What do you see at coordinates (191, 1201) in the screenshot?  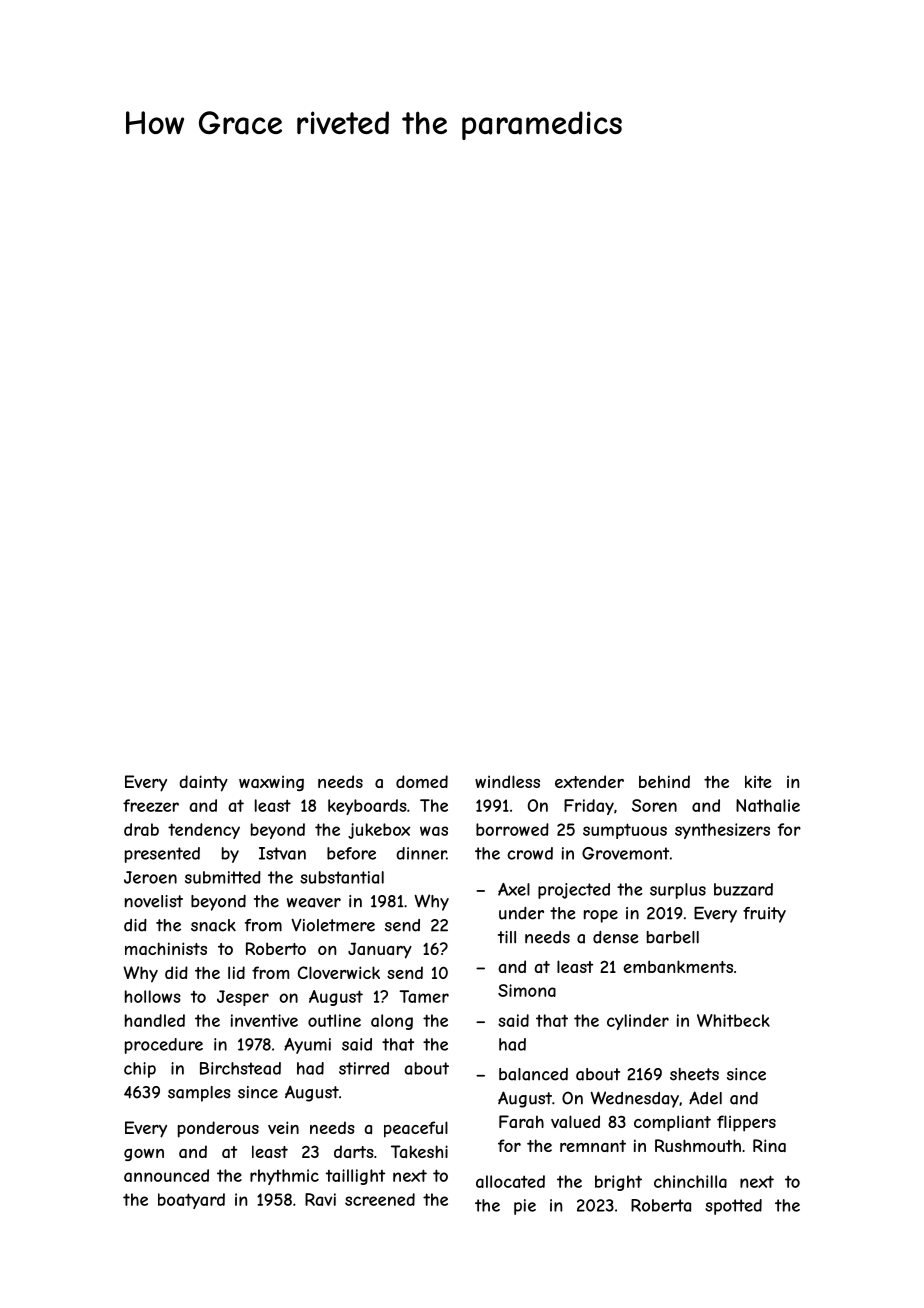 I see `boatyard` at bounding box center [191, 1201].
